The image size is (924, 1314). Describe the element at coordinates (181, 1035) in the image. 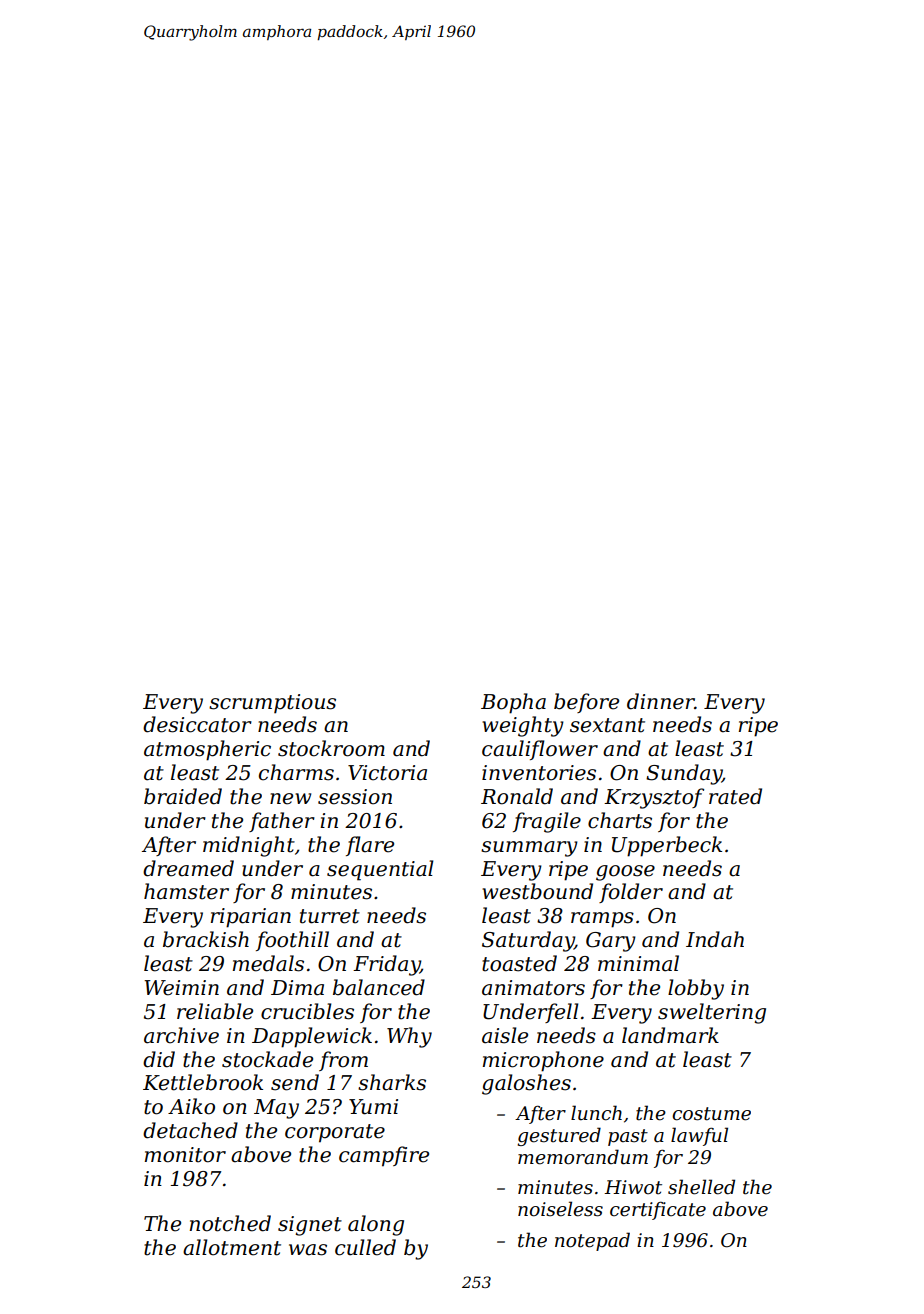

I see `archive` at that location.
